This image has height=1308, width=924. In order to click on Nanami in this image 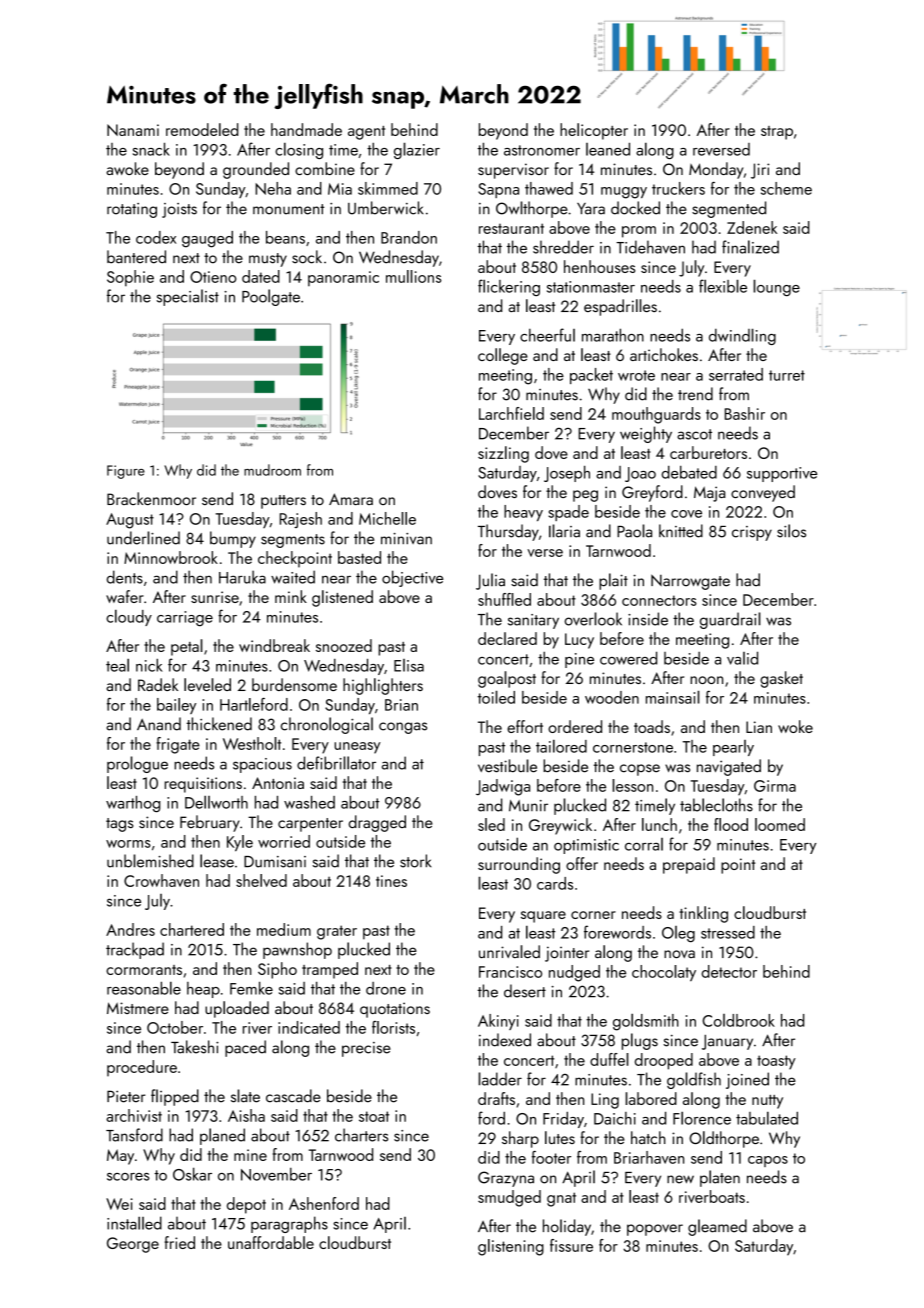, I will do `click(133, 130)`.
